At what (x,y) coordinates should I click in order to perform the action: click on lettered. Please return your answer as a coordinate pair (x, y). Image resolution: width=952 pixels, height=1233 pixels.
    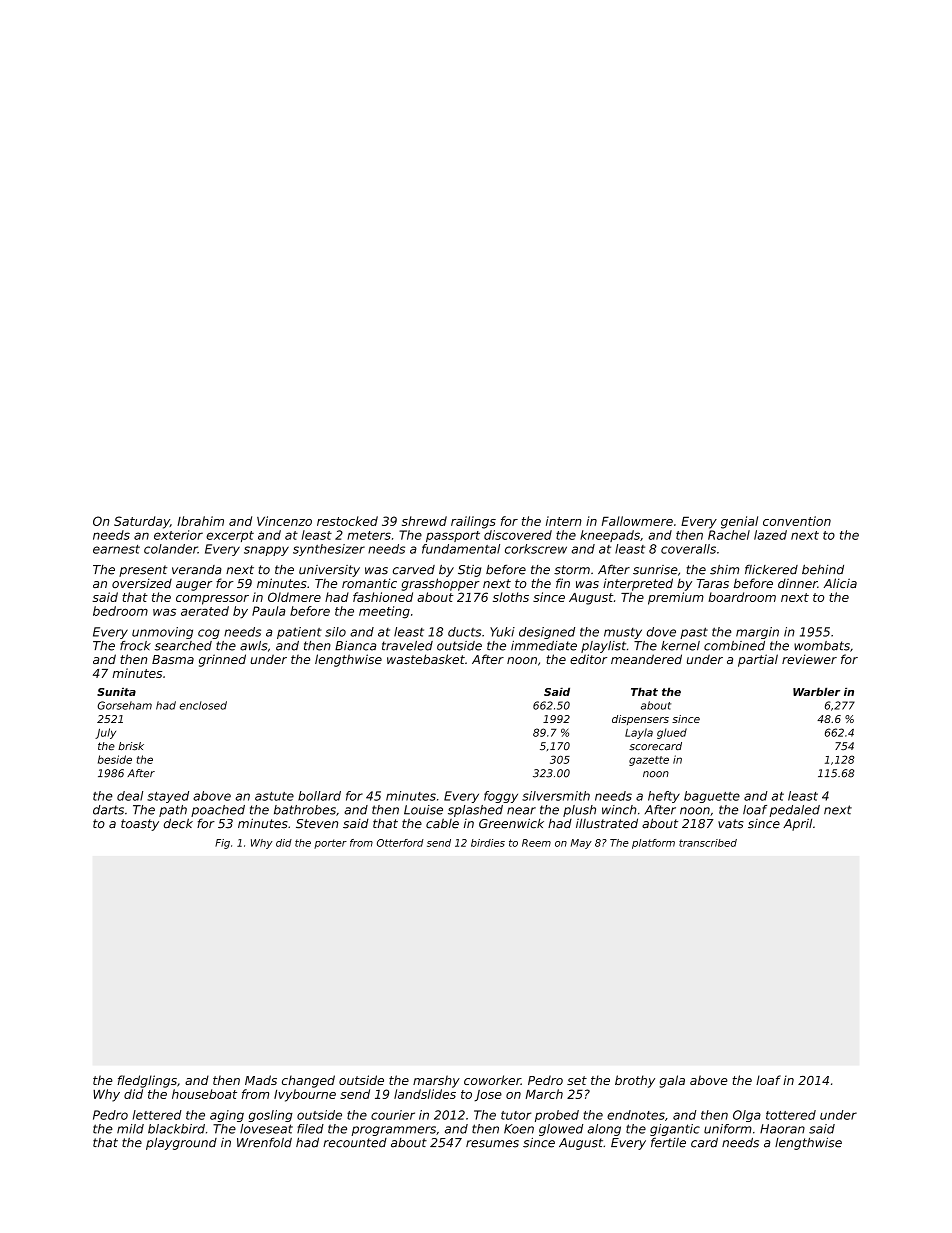
    Looking at the image, I should click on (157, 1115).
